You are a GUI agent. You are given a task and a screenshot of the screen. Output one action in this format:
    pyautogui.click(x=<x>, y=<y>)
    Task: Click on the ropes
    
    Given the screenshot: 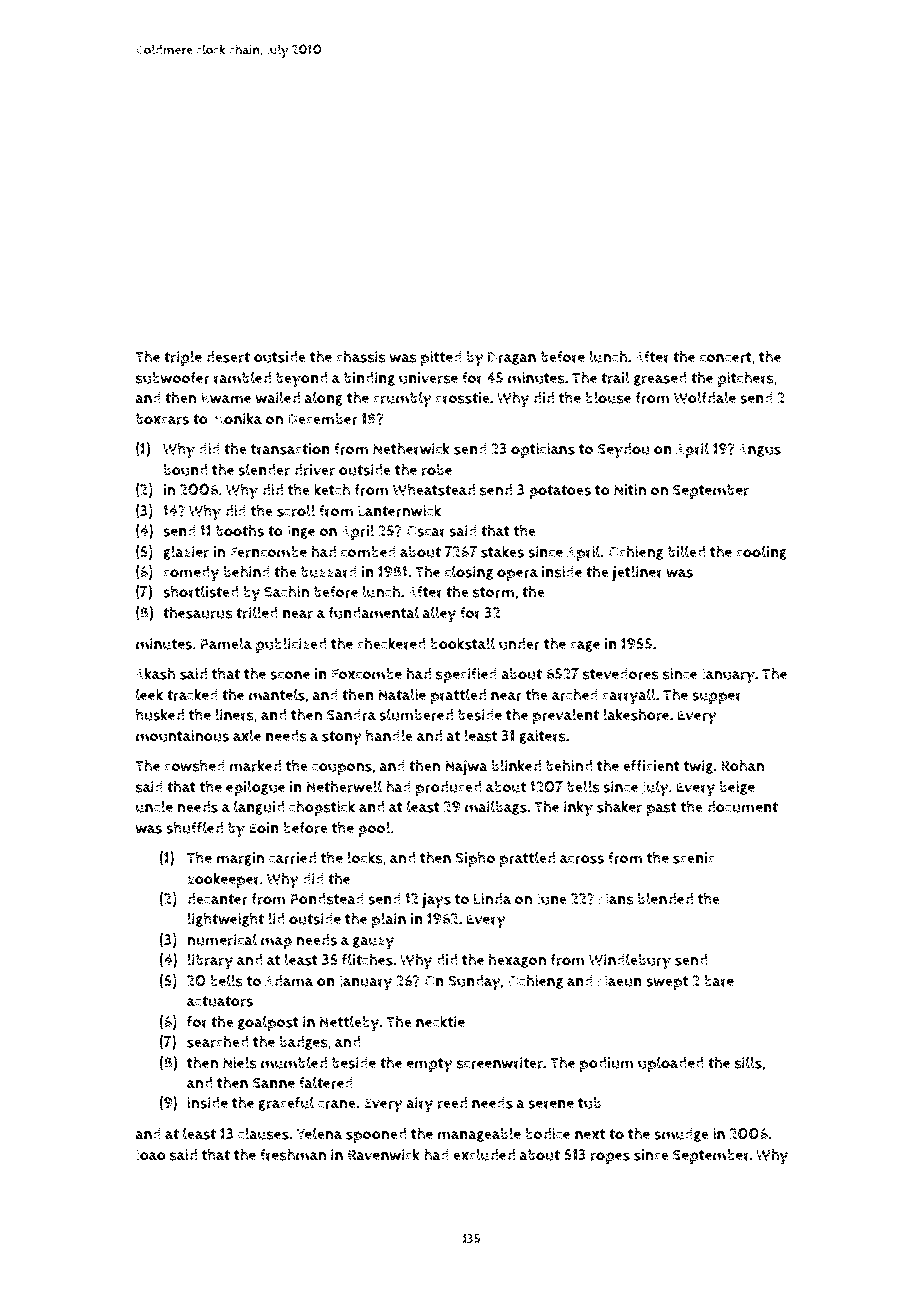 What is the action you would take?
    pyautogui.click(x=610, y=1158)
